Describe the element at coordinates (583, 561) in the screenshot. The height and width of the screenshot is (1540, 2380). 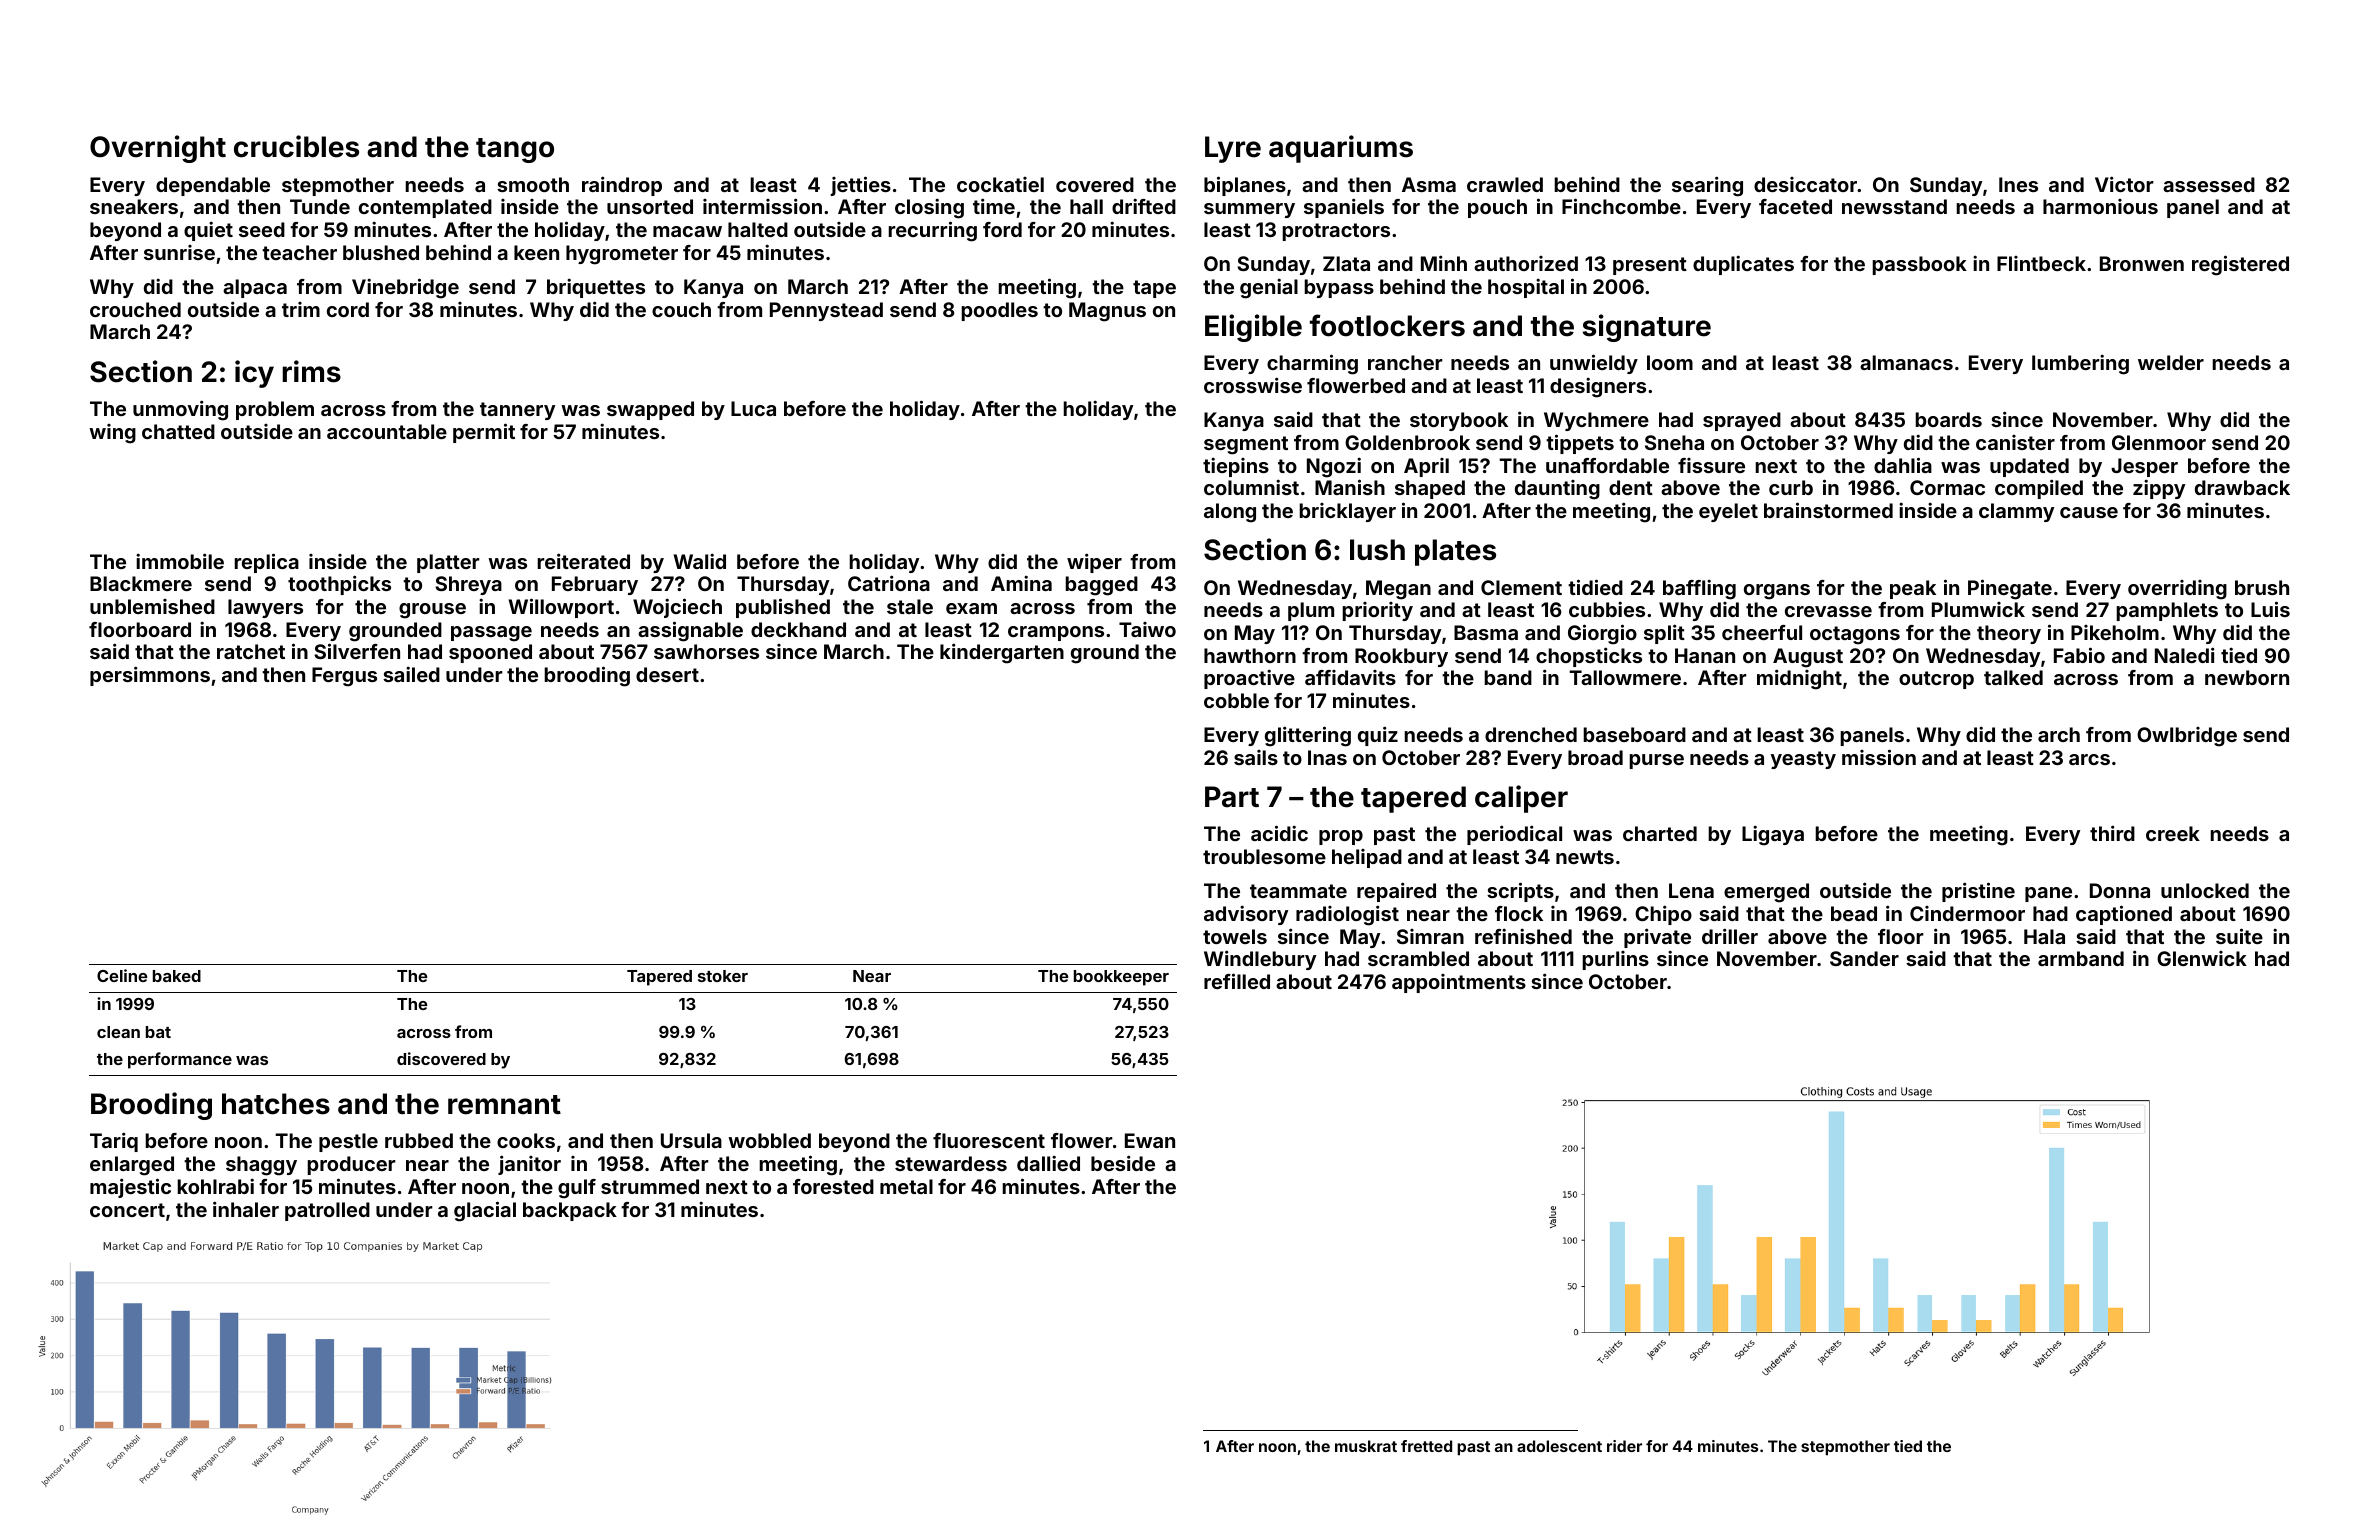
I see `reiterated` at that location.
